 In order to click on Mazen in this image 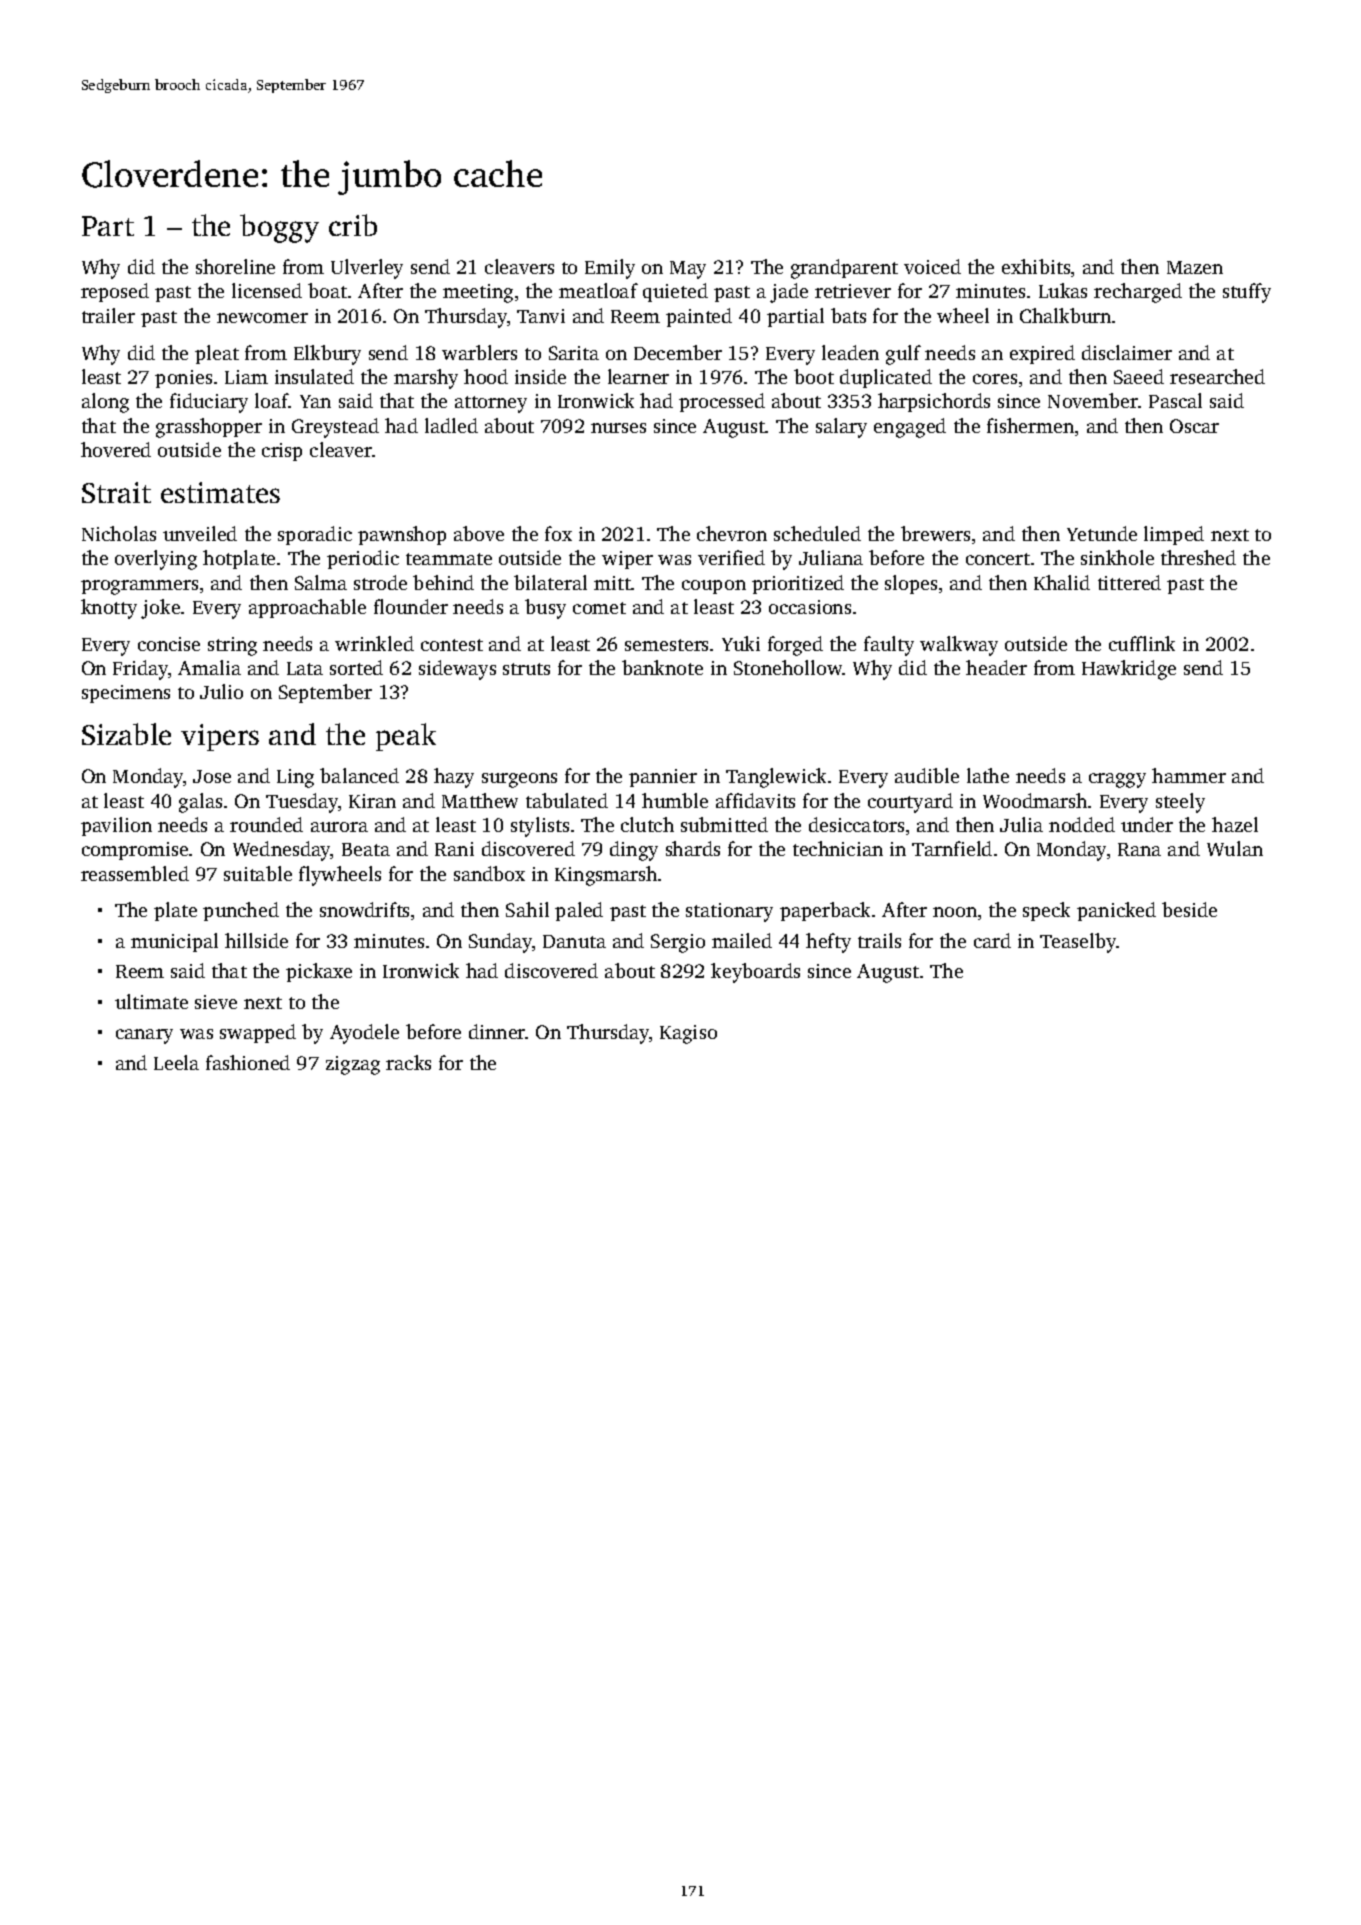, I will do `click(1195, 267)`.
